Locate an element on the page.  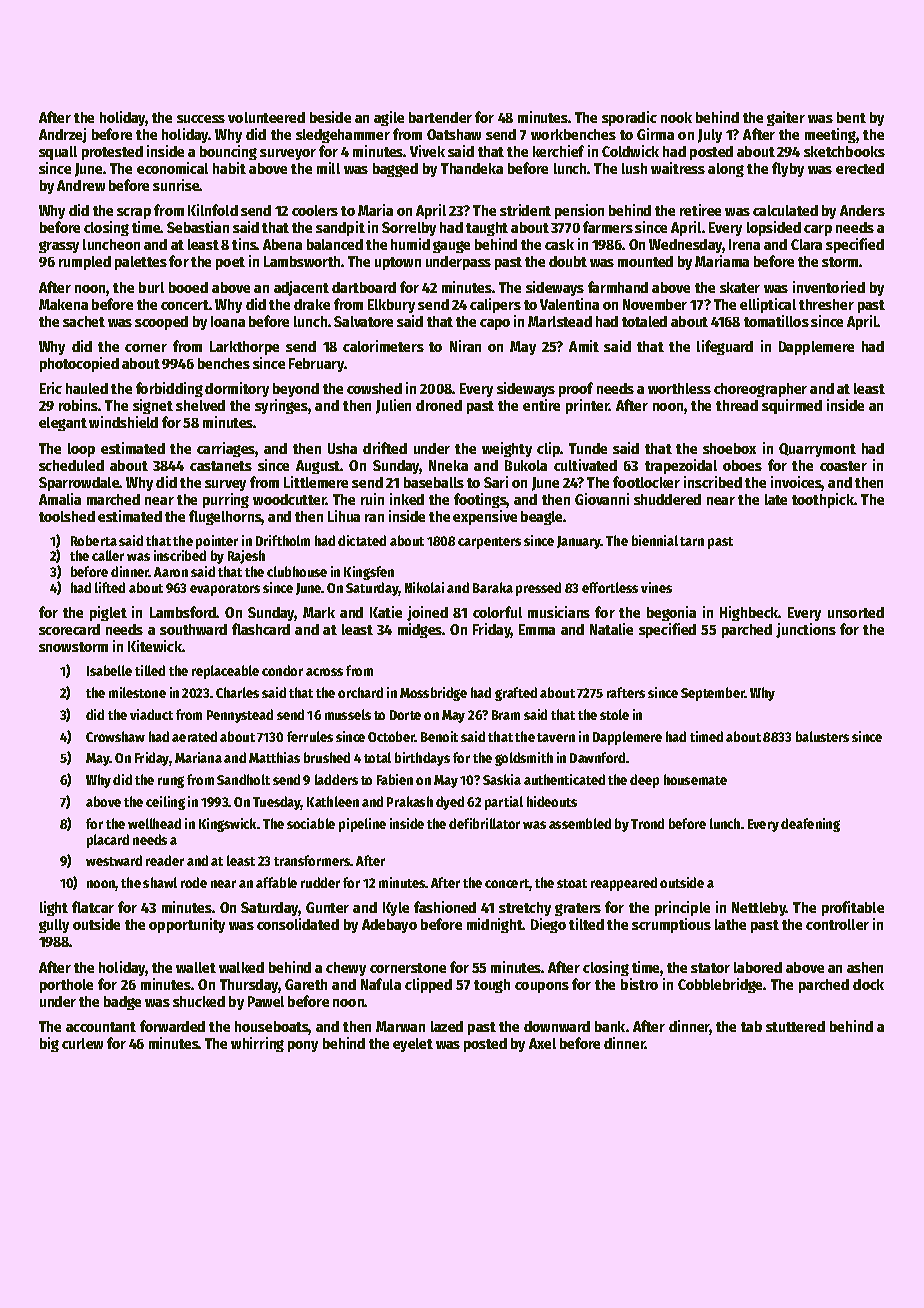
badge is located at coordinates (122, 1003).
